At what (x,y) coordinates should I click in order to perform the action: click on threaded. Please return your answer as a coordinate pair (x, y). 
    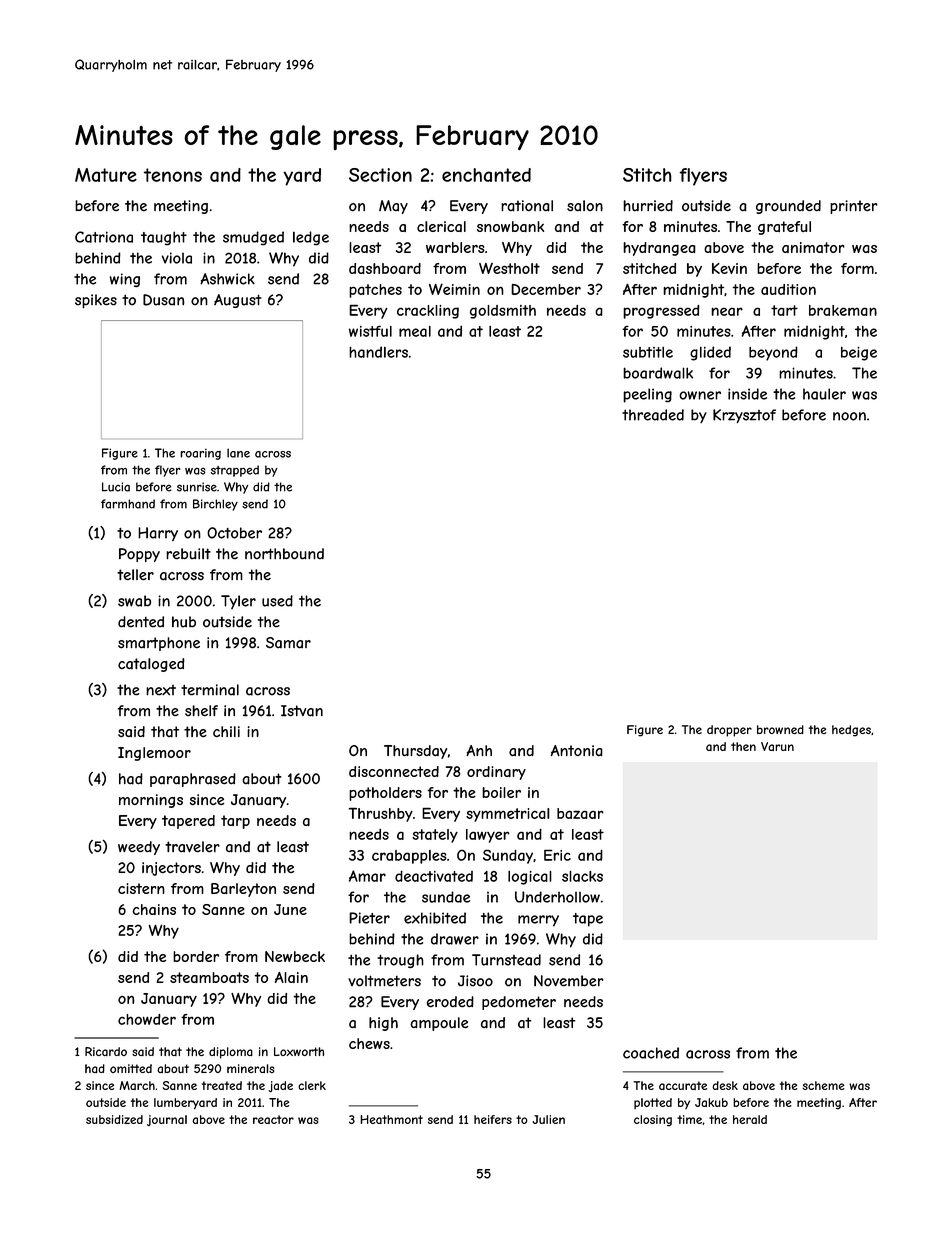
    Looking at the image, I should click on (653, 415).
